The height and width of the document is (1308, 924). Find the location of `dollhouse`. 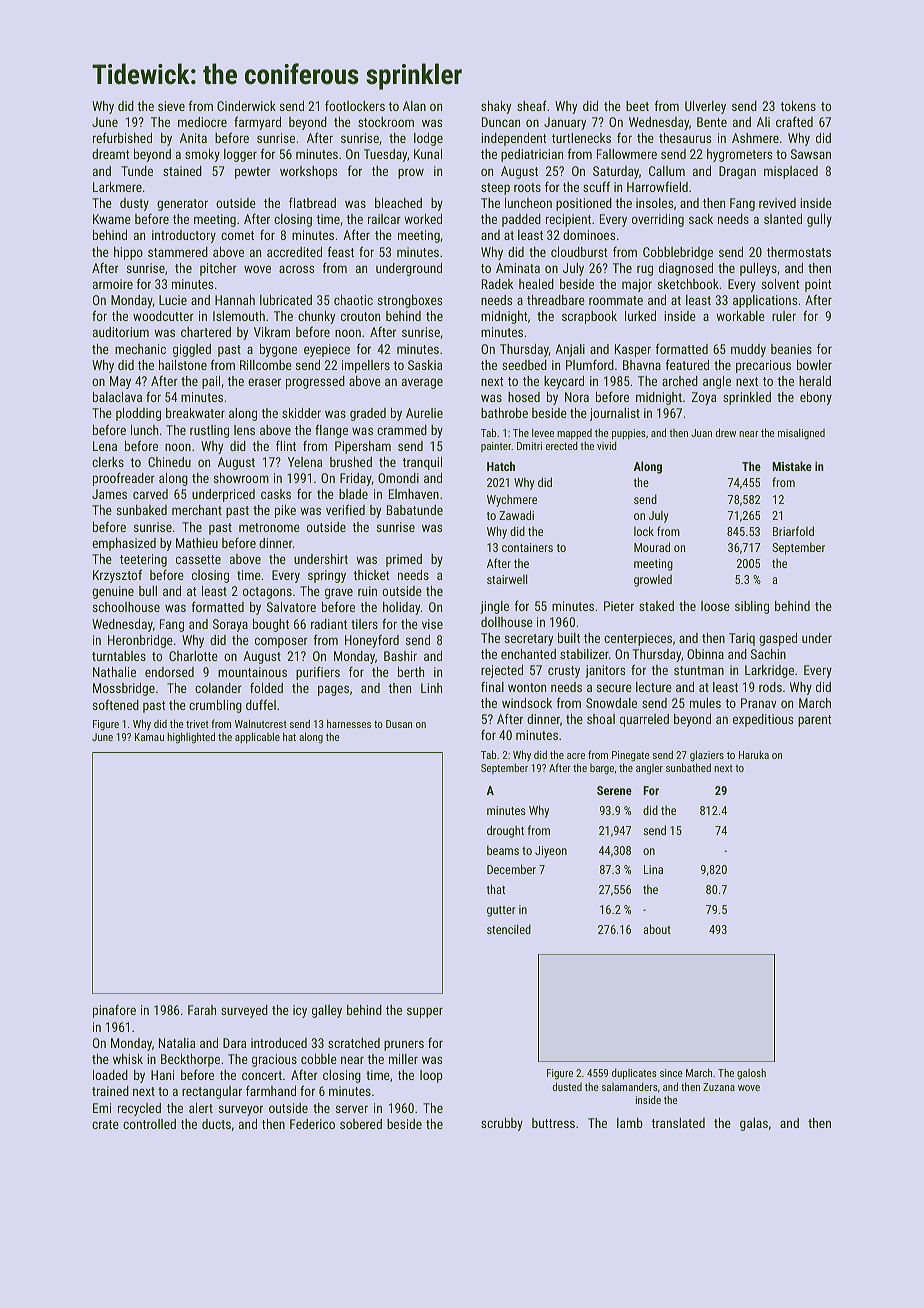

dollhouse is located at coordinates (507, 622).
